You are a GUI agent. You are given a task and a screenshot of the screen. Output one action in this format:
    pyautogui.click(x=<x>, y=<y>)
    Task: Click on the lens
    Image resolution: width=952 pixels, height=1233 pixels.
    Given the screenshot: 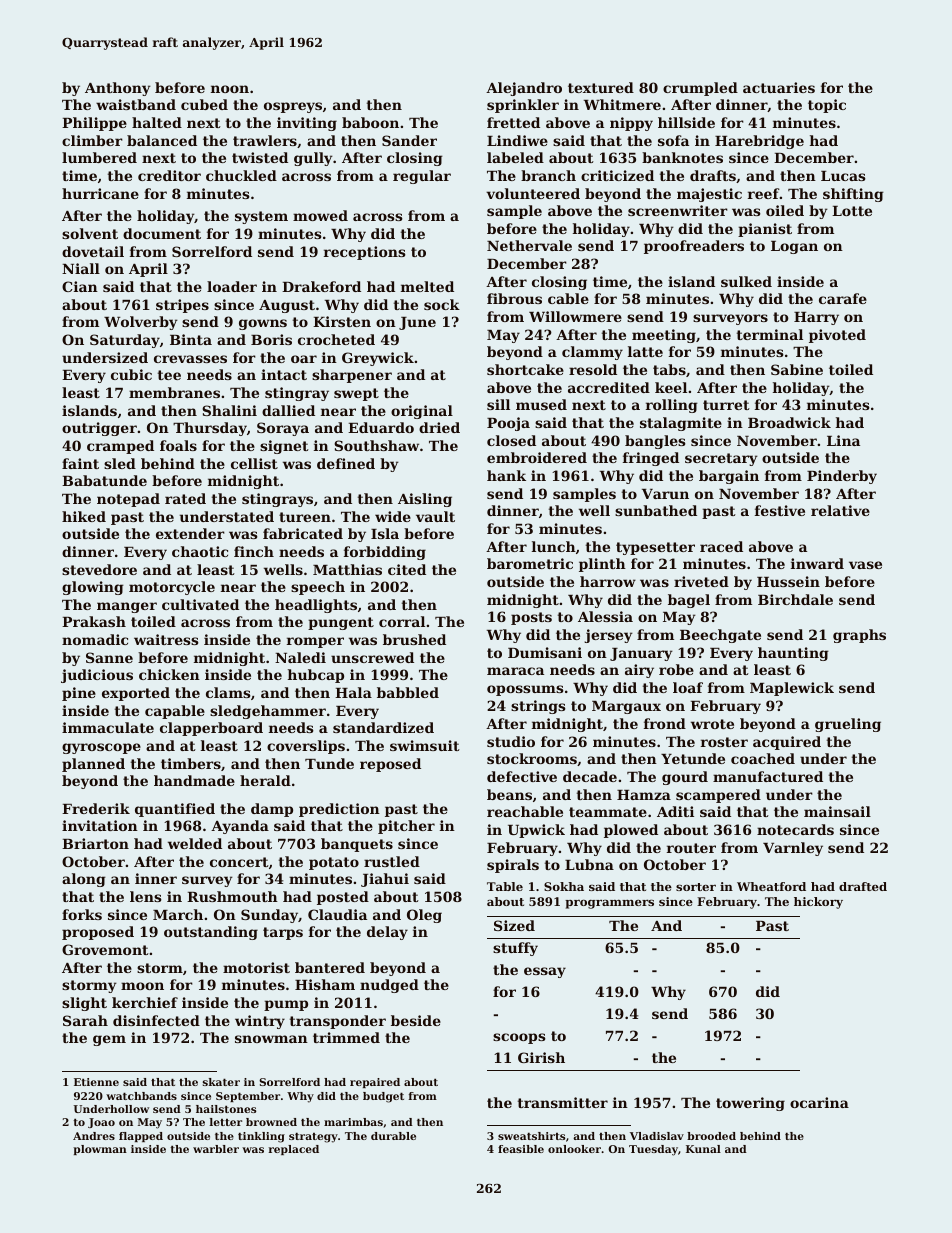 What is the action you would take?
    pyautogui.click(x=146, y=896)
